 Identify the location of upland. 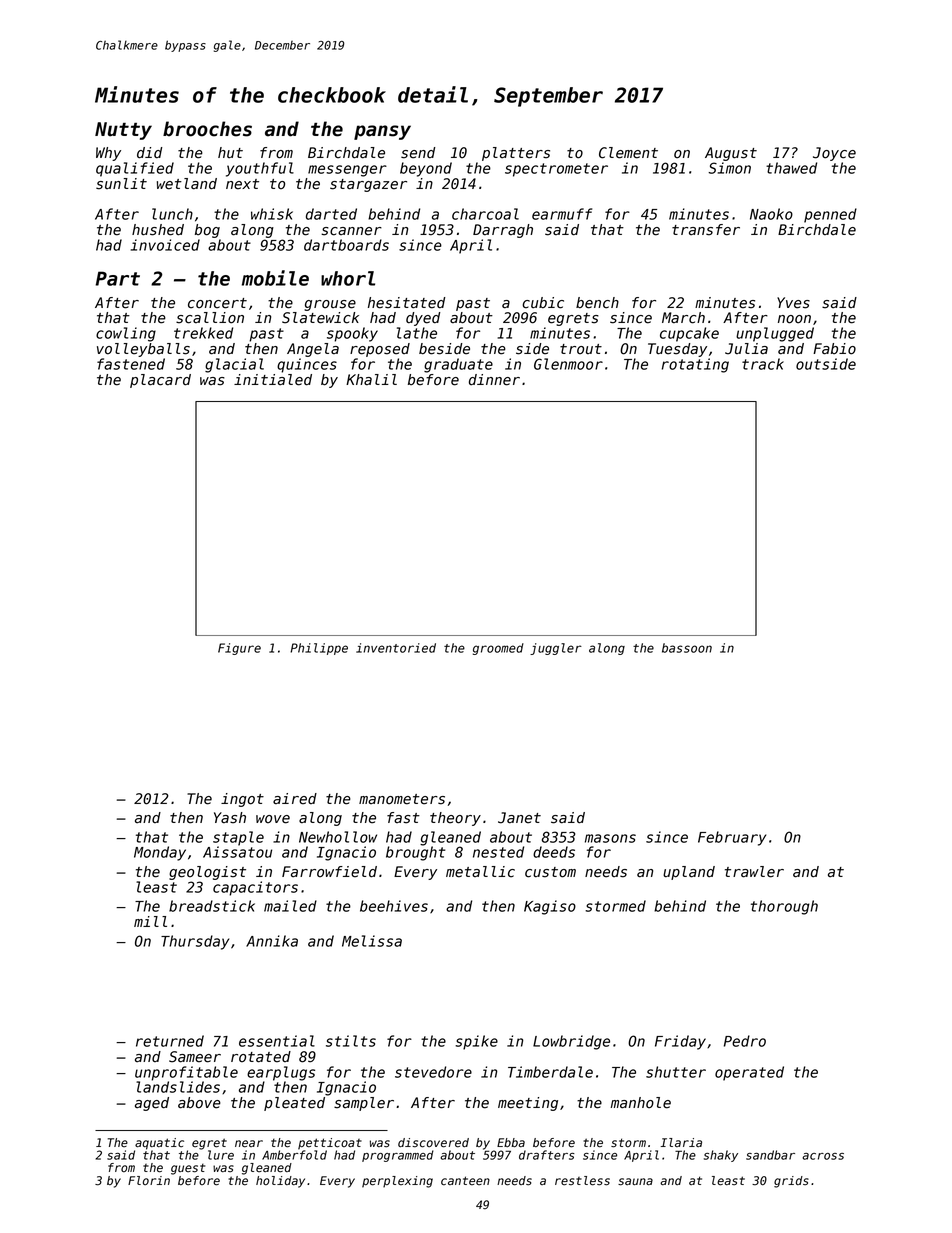
(689, 873).
